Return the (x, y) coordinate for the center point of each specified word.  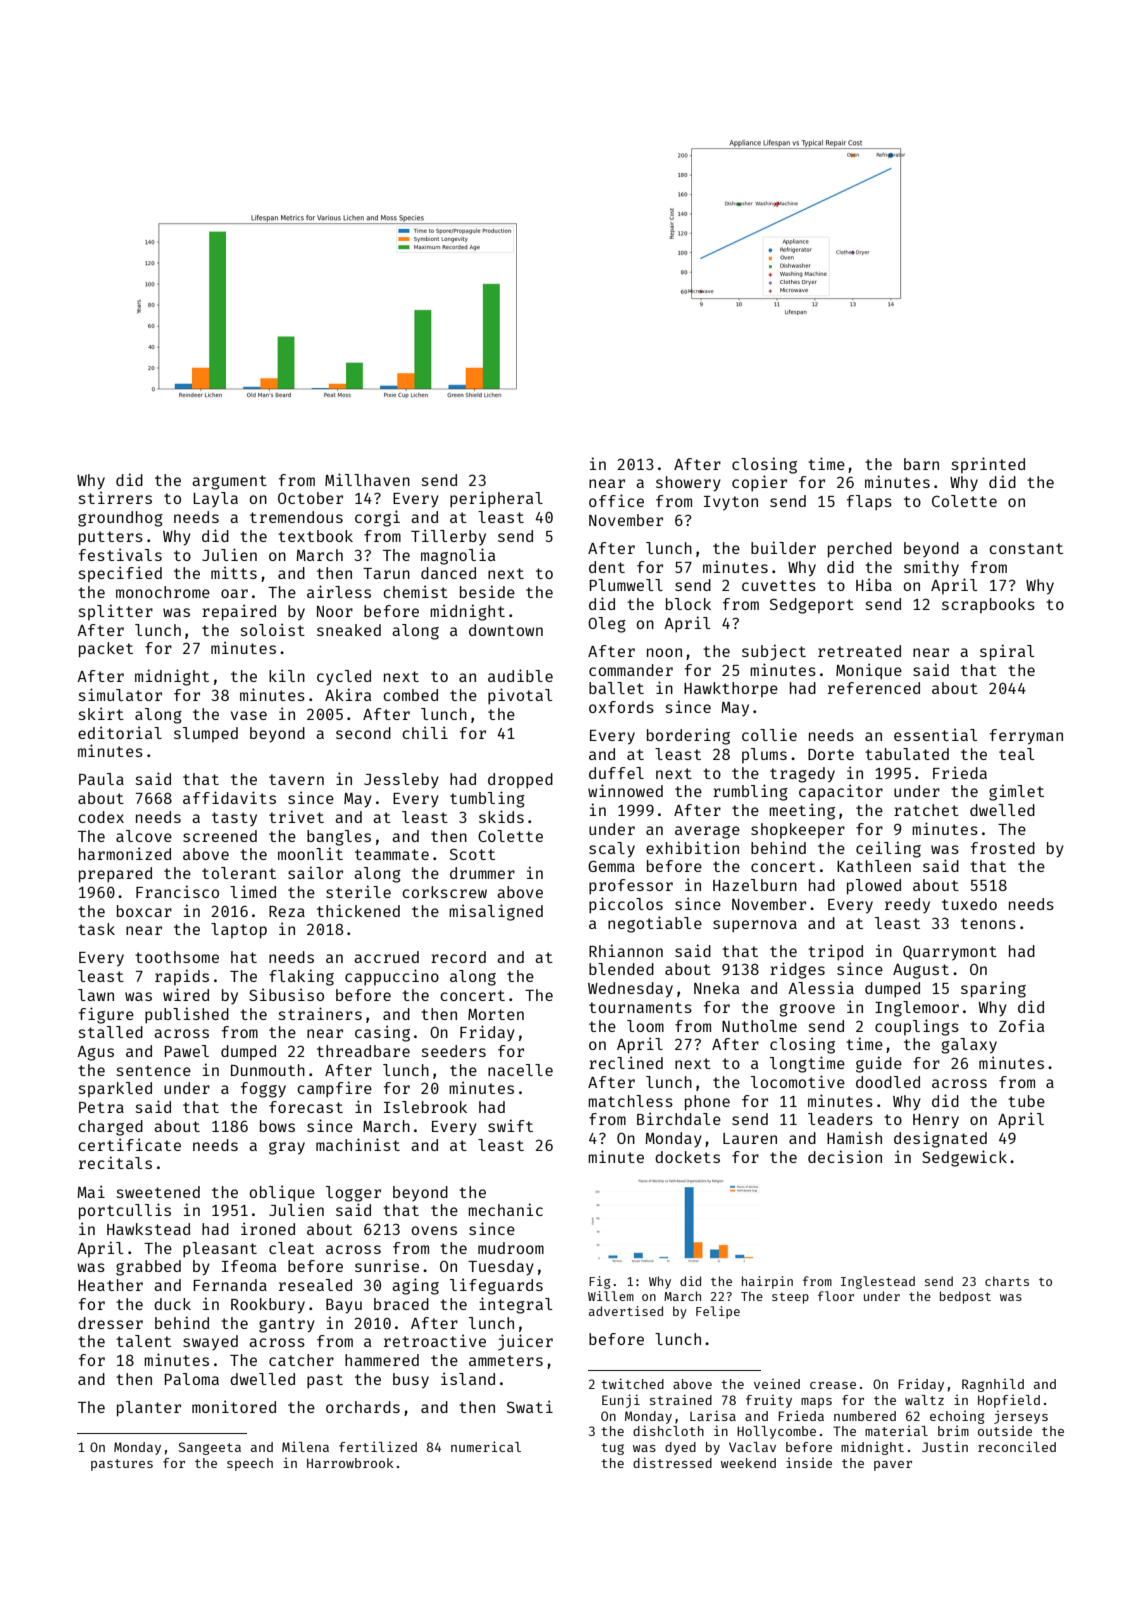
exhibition (692, 847)
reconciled (1017, 1447)
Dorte (831, 754)
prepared (115, 875)
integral (515, 1305)
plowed (874, 887)
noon (664, 652)
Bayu (344, 1306)
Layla (215, 499)
